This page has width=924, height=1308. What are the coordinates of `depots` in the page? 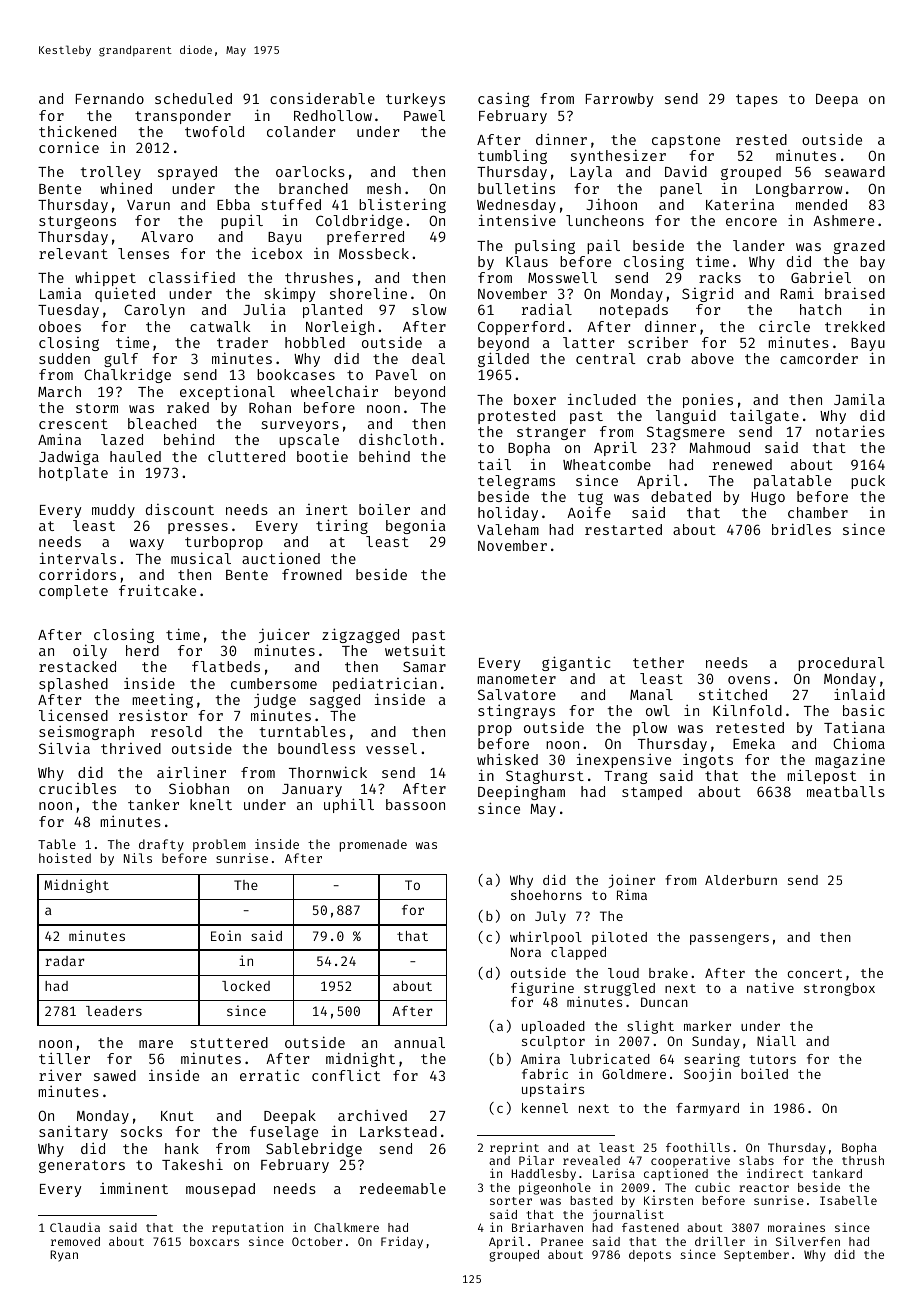 It's located at (650, 1256).
